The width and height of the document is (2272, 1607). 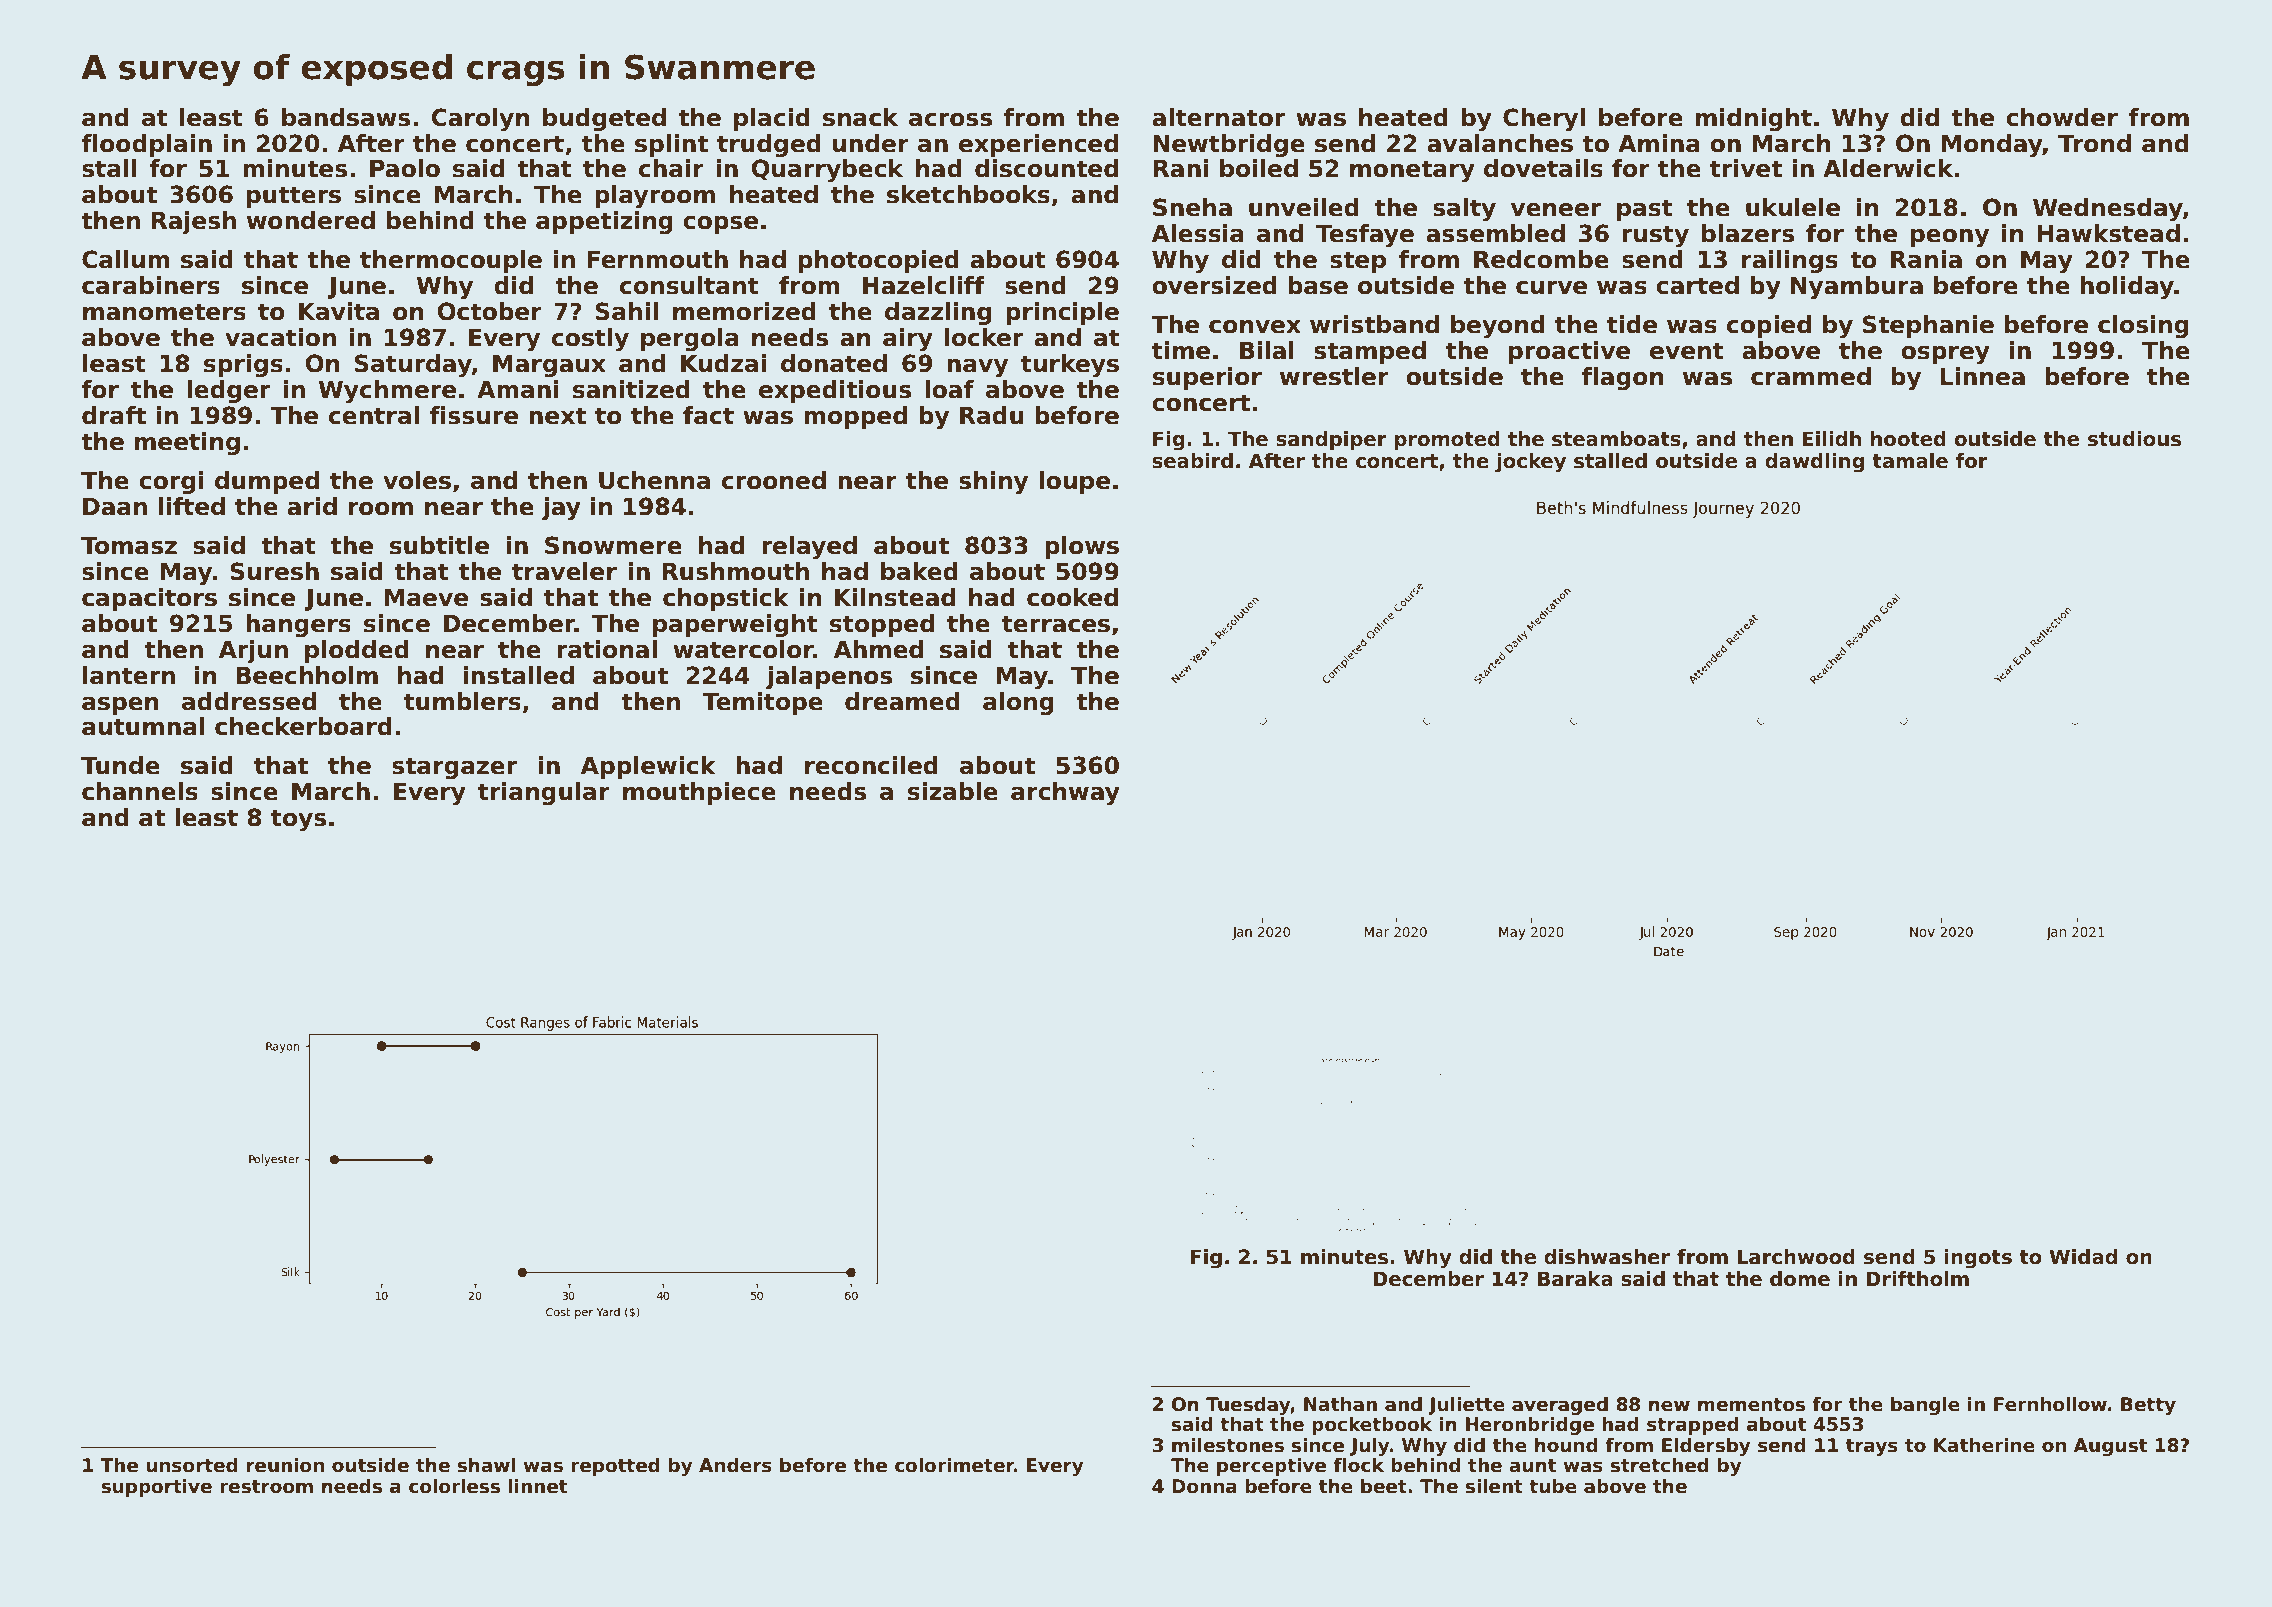 What do you see at coordinates (1218, 117) in the document?
I see `alternator` at bounding box center [1218, 117].
